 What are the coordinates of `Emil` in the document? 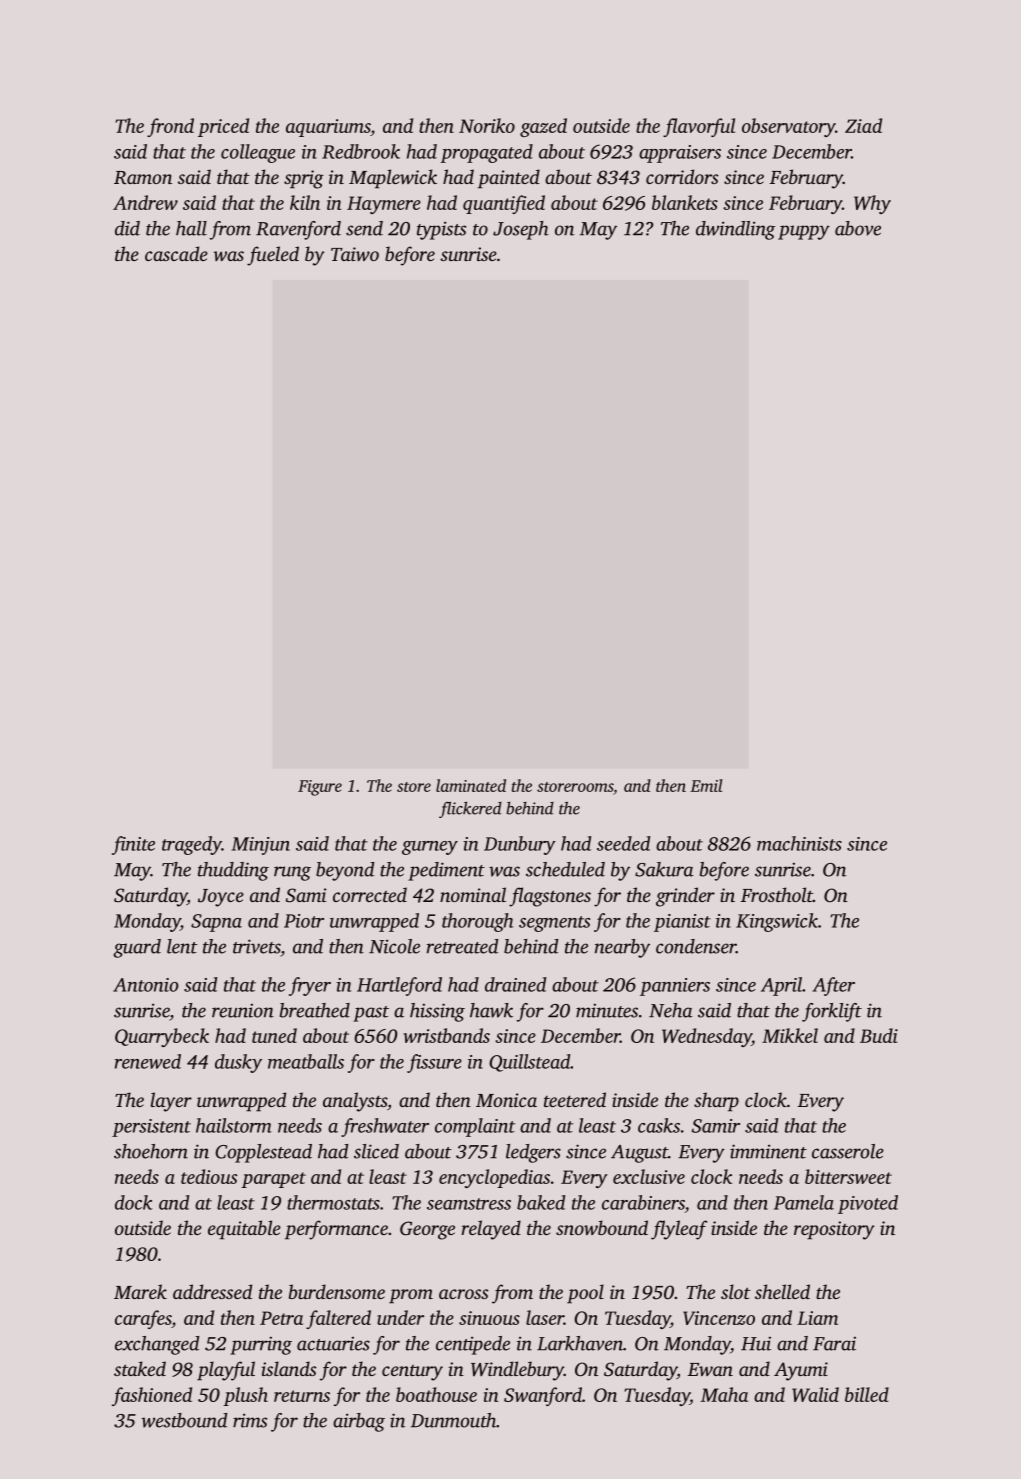 It's located at (706, 785).
